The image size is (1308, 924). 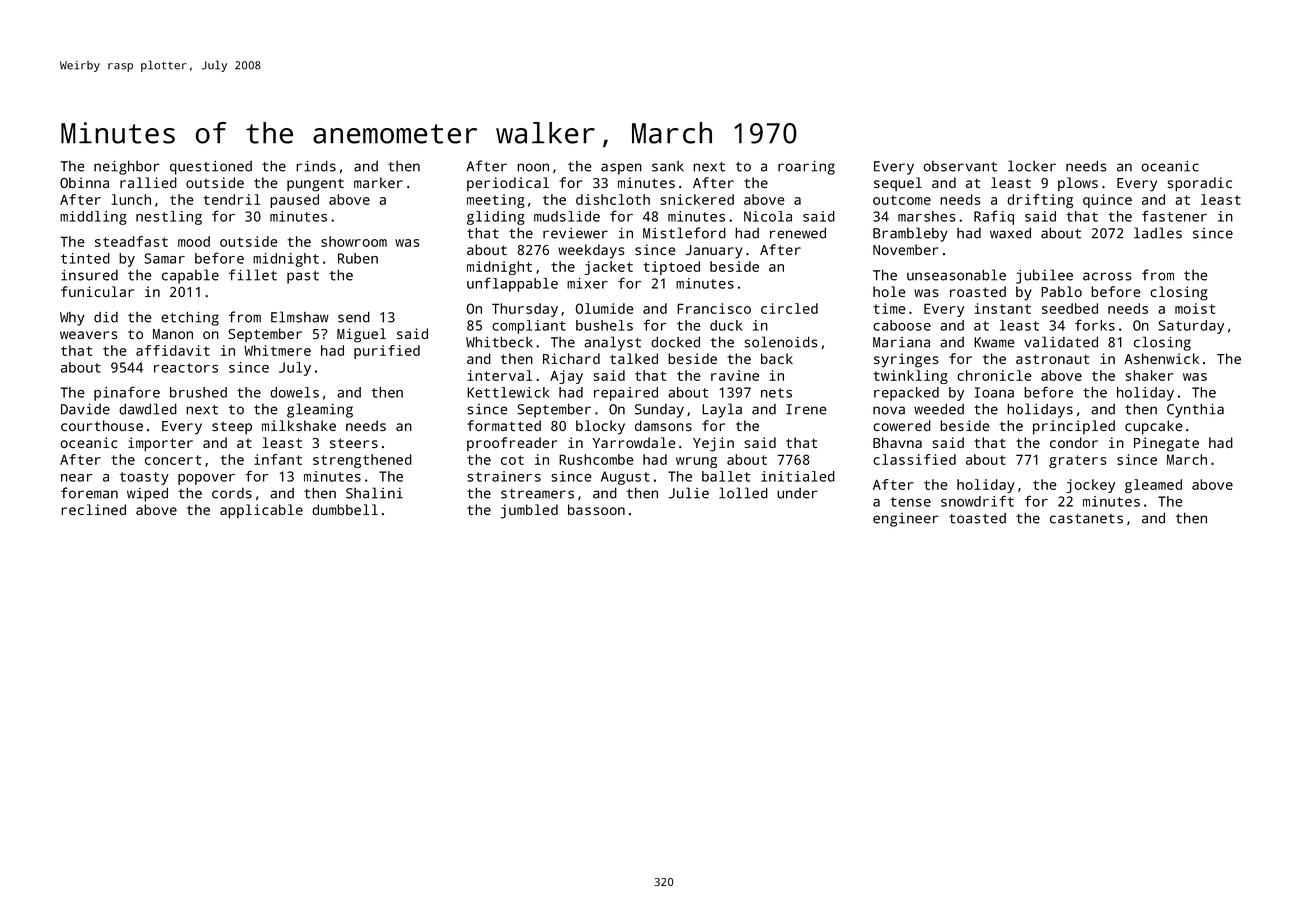 What do you see at coordinates (621, 169) in the page?
I see `aspen` at bounding box center [621, 169].
